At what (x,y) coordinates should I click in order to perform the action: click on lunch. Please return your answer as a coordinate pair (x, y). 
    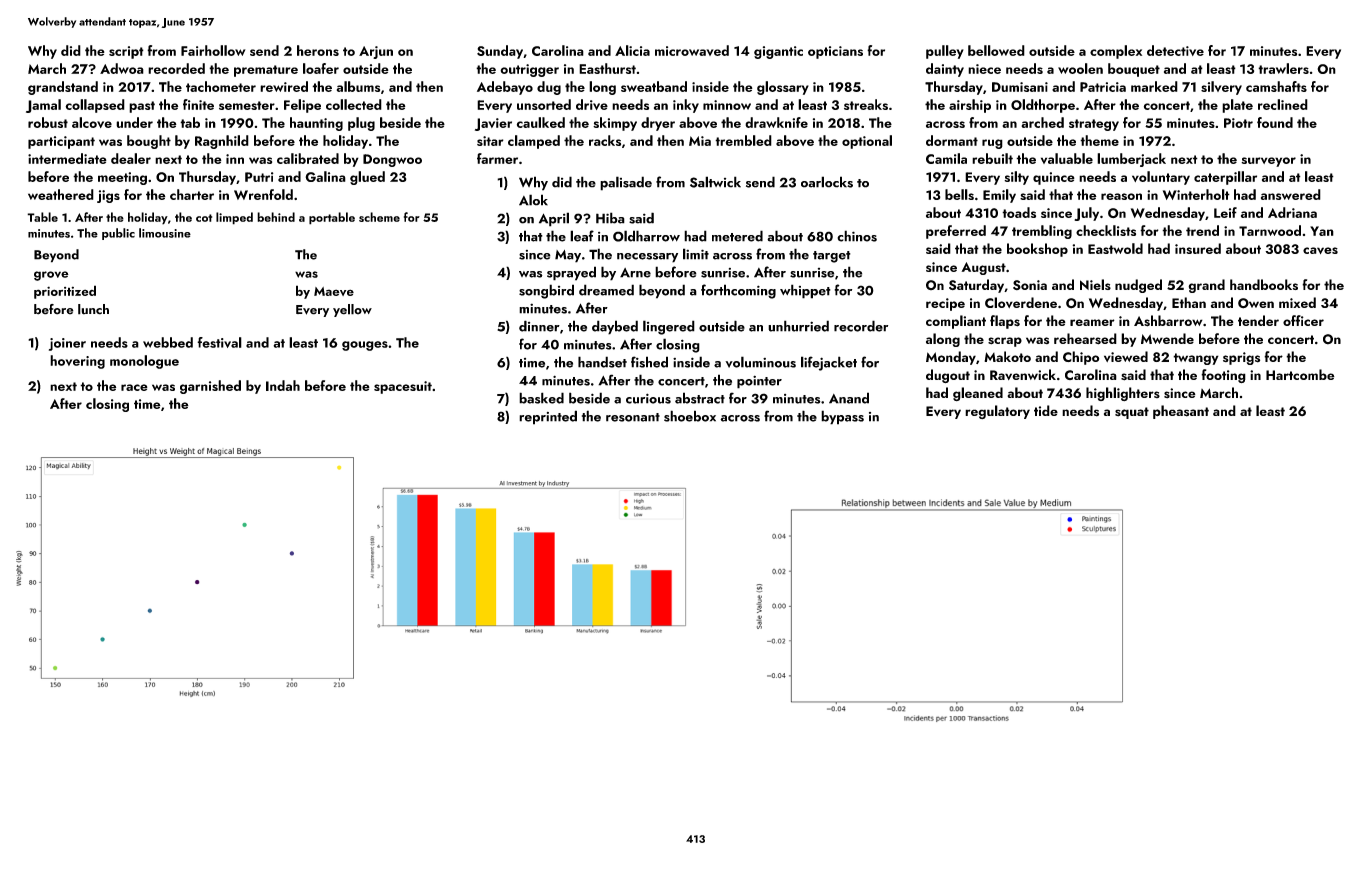
    Looking at the image, I should click on (93, 309).
